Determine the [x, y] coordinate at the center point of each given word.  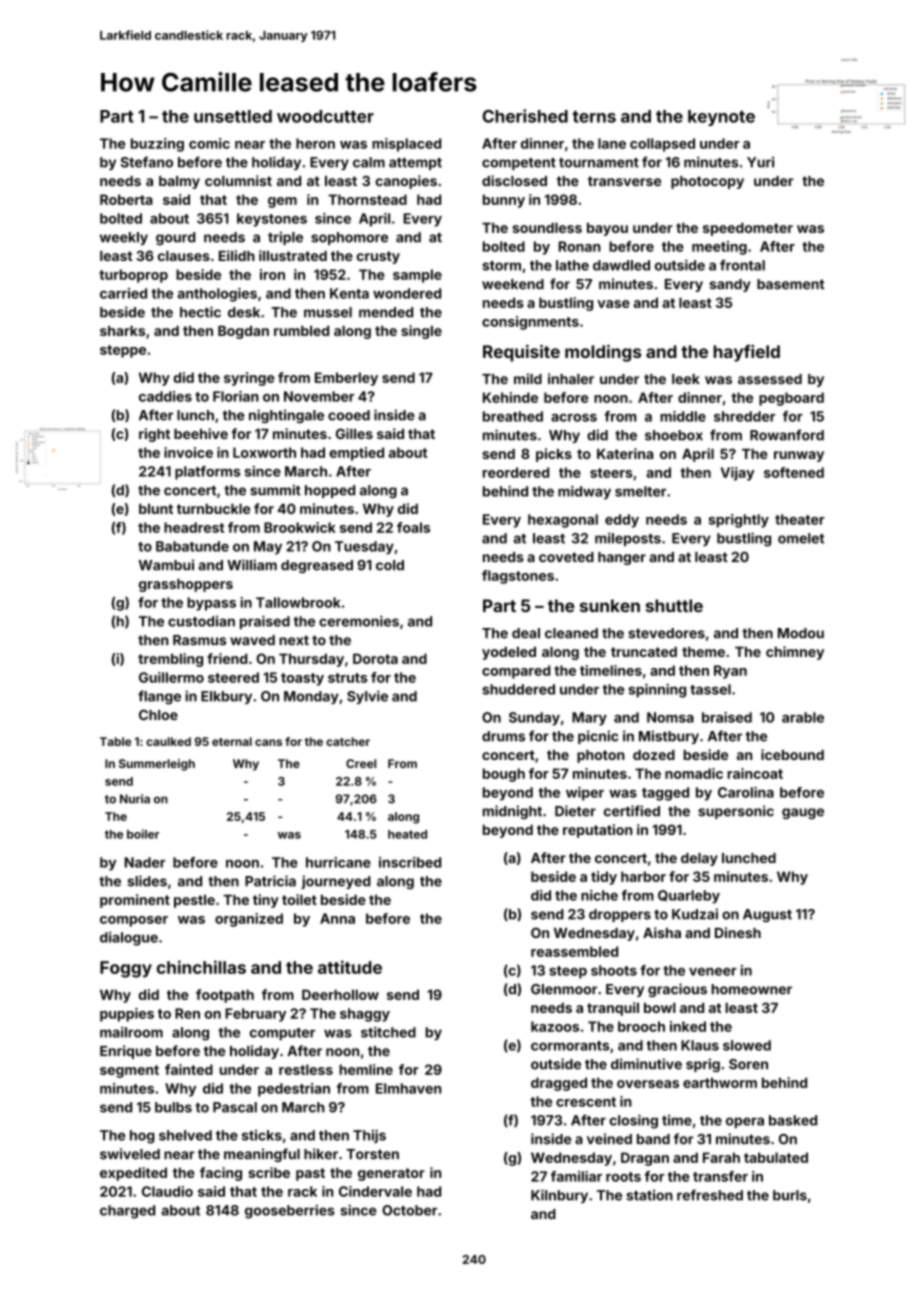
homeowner [751, 989]
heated [407, 834]
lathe [572, 265]
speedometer [748, 229]
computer [282, 1034]
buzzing [157, 145]
